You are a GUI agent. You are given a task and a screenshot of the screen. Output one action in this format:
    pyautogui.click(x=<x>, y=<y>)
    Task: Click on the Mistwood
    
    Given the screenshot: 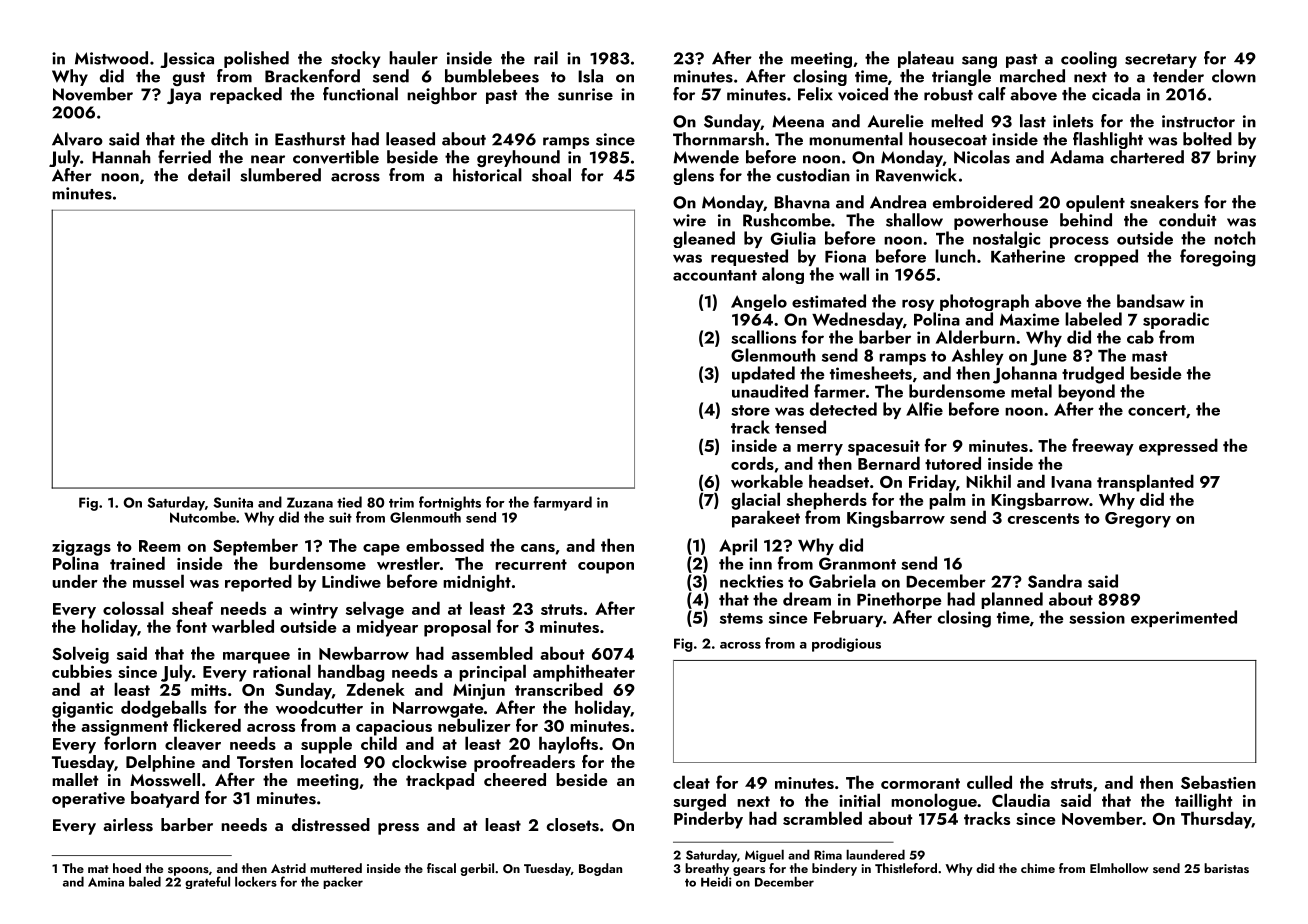 What is the action you would take?
    pyautogui.click(x=111, y=58)
